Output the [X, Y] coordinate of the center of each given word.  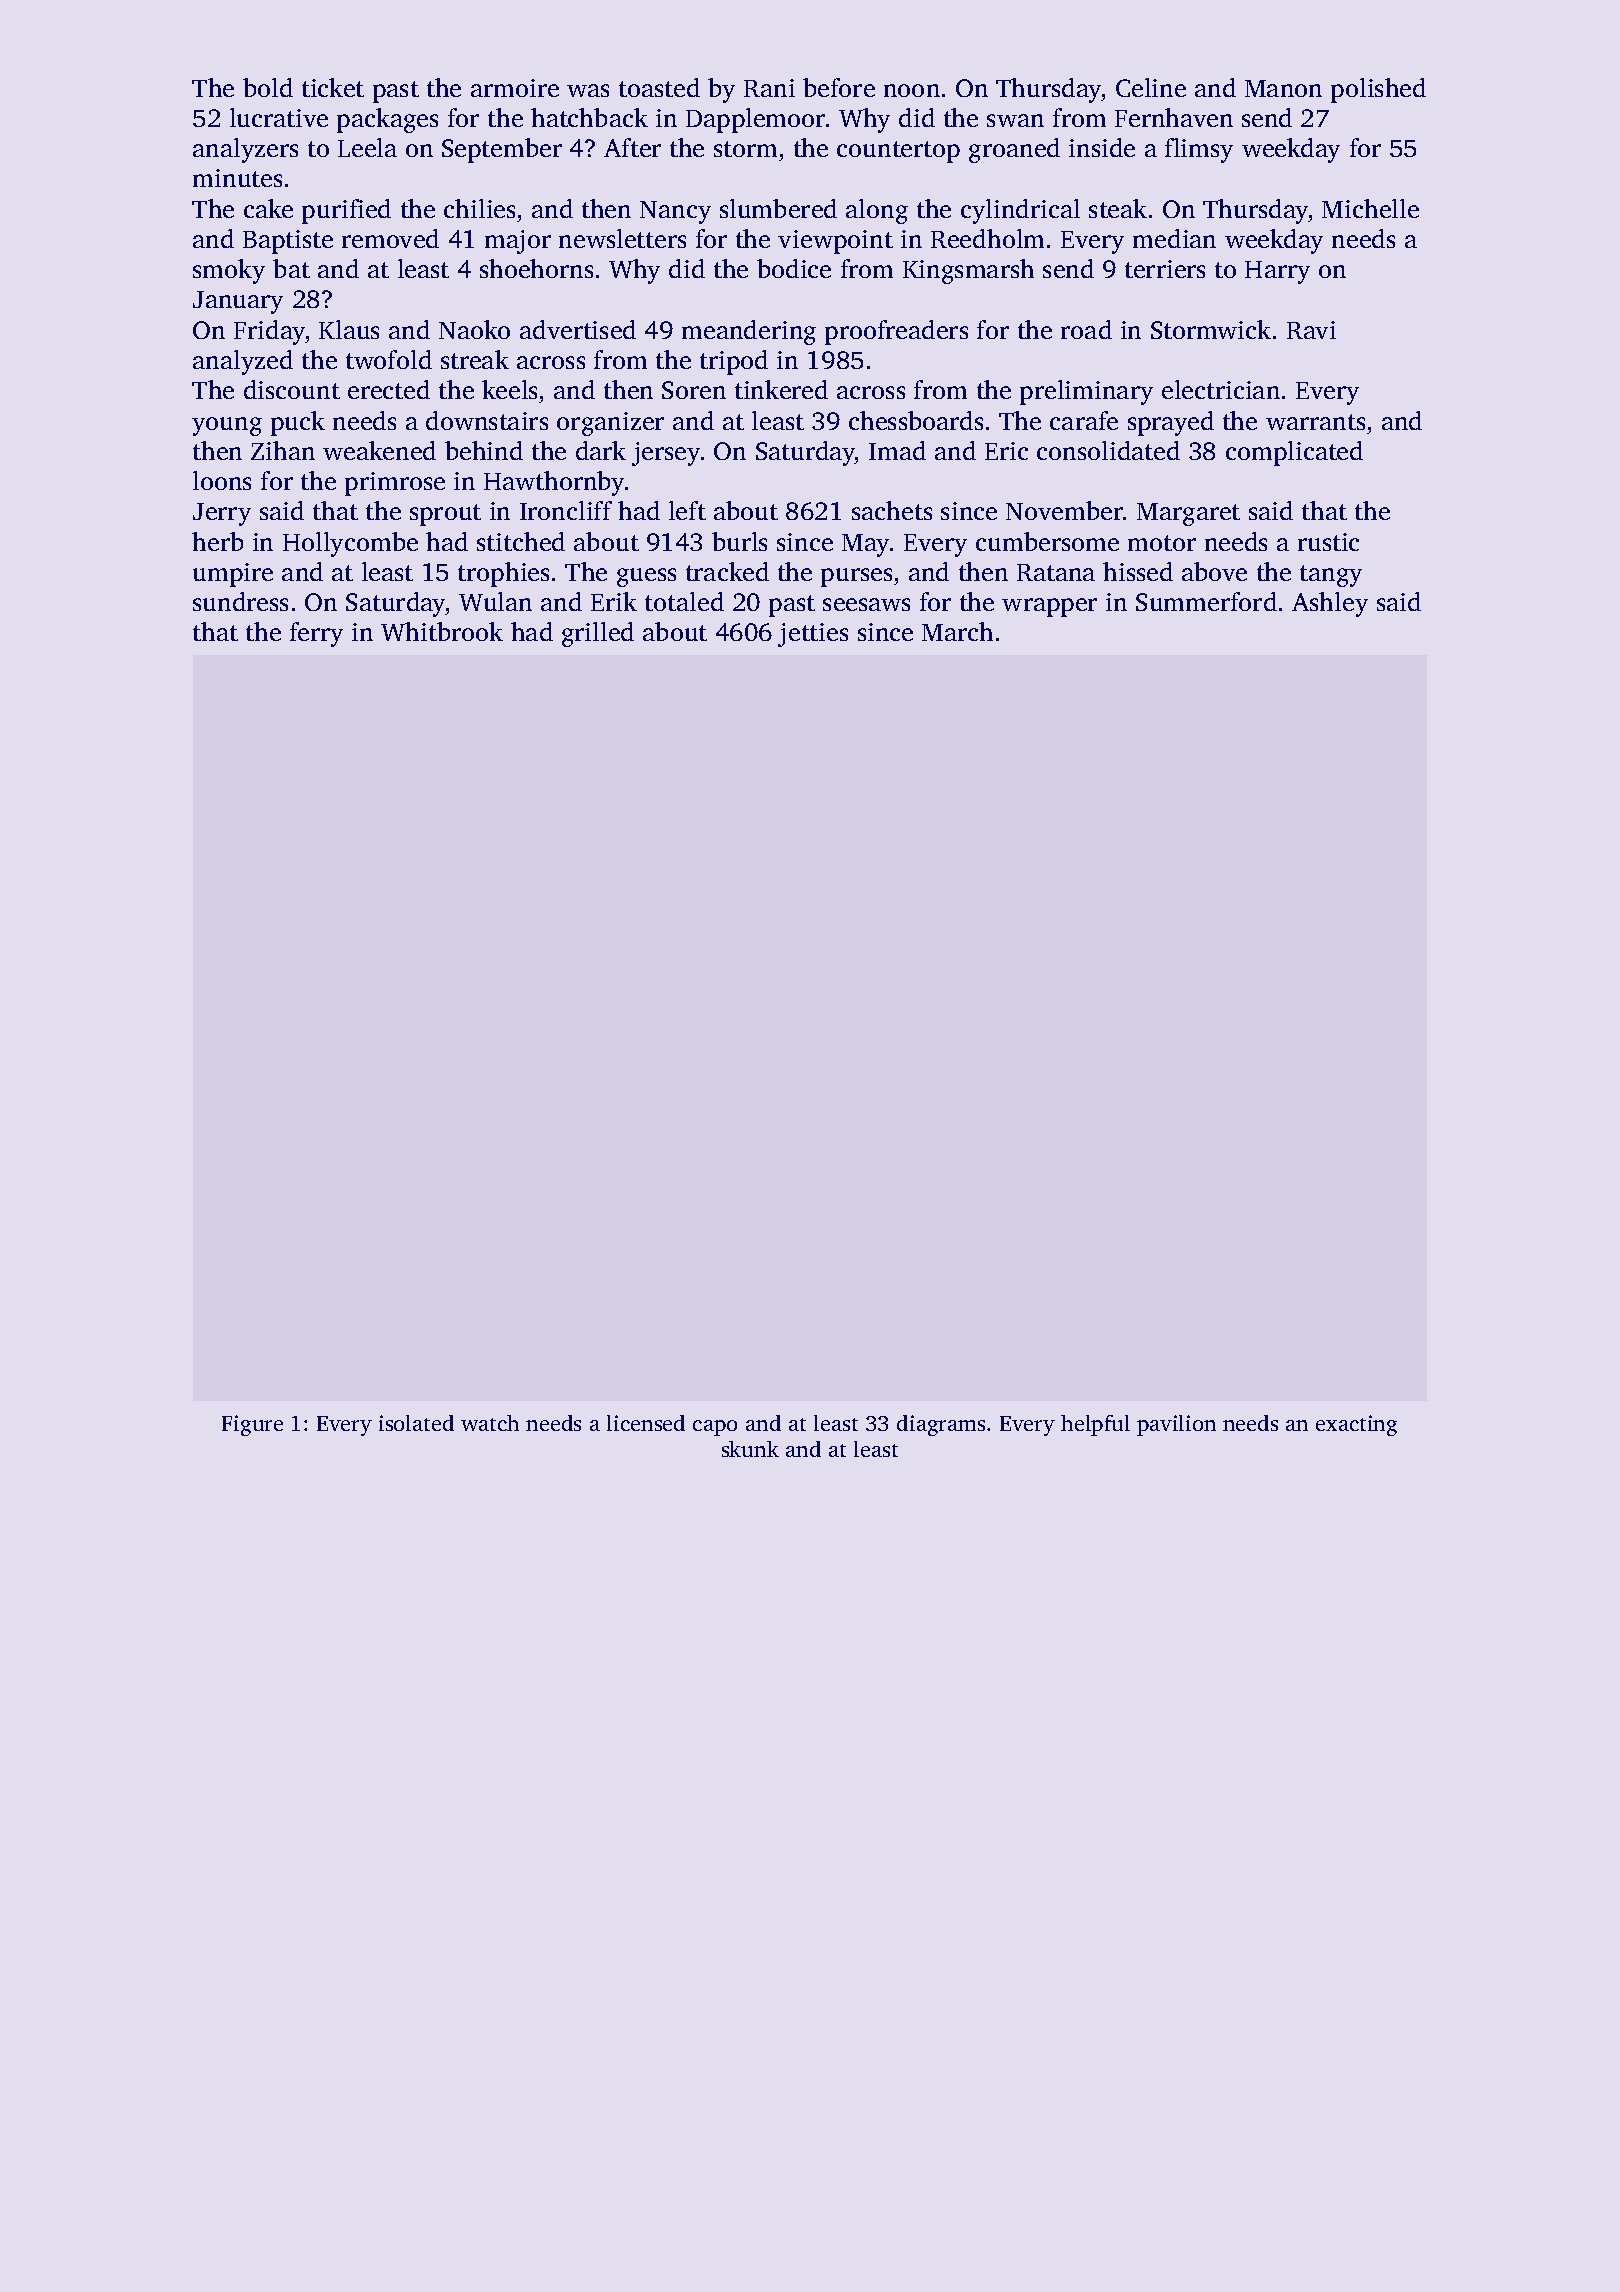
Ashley [1330, 604]
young [227, 426]
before [839, 87]
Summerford [1206, 601]
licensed [646, 1423]
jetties [813, 635]
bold [268, 87]
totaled [684, 601]
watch [490, 1423]
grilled [598, 634]
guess [646, 577]
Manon [1283, 88]
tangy [1331, 576]
